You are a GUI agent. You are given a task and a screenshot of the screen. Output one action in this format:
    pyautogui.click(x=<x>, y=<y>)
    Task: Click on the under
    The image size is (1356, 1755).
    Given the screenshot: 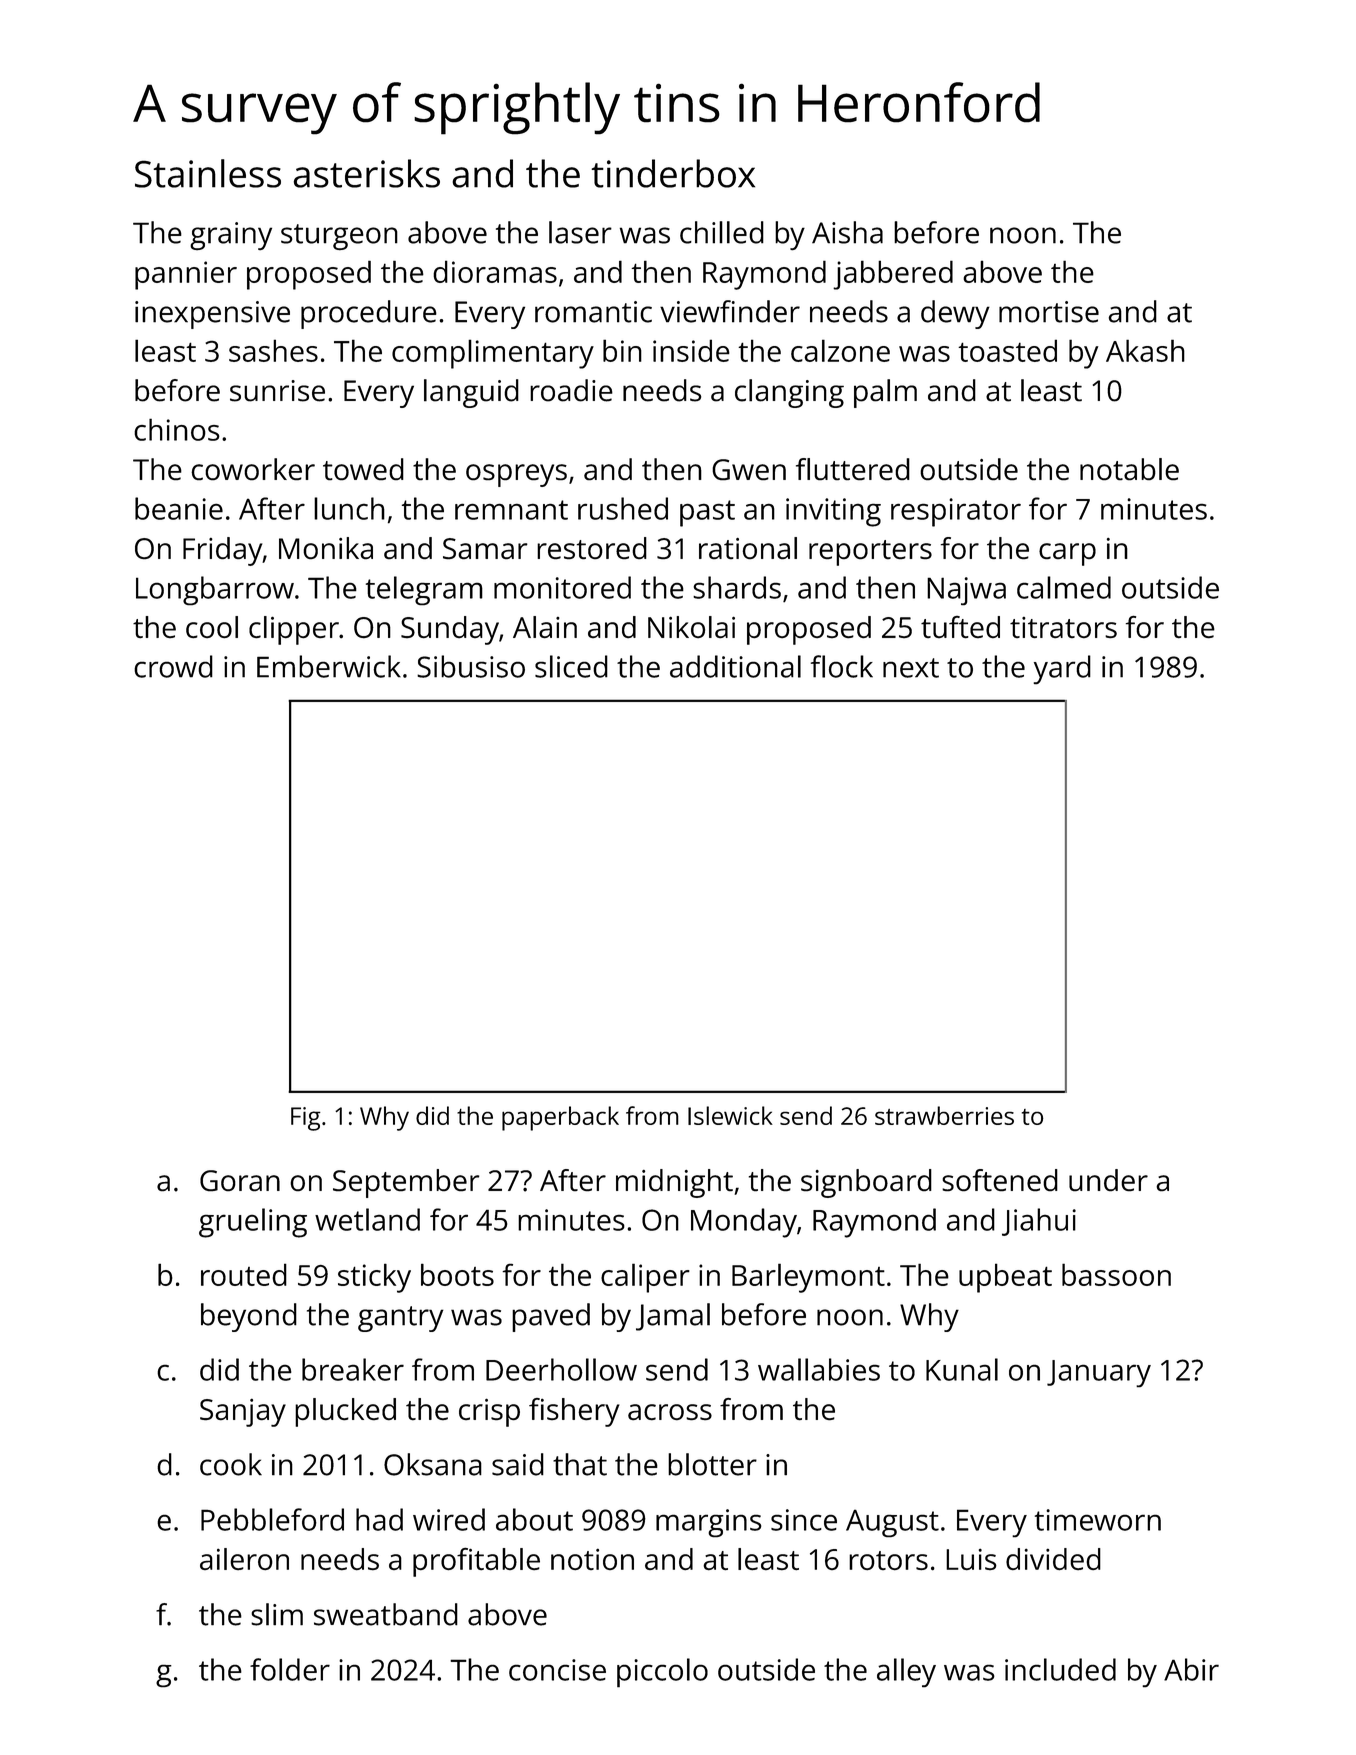 What is the action you would take?
    pyautogui.click(x=1108, y=1180)
